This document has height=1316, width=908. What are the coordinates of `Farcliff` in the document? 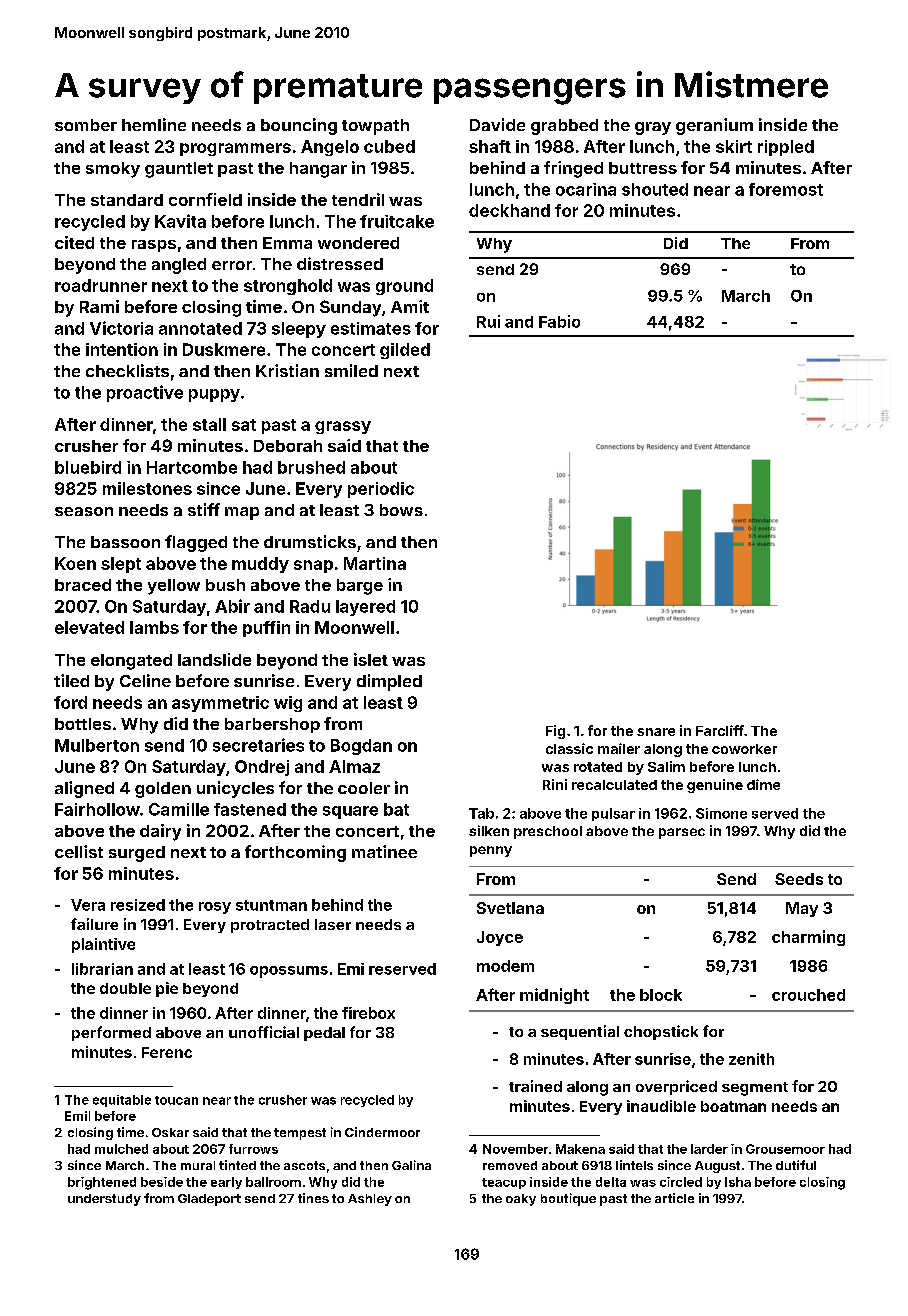 It's located at (720, 730).
